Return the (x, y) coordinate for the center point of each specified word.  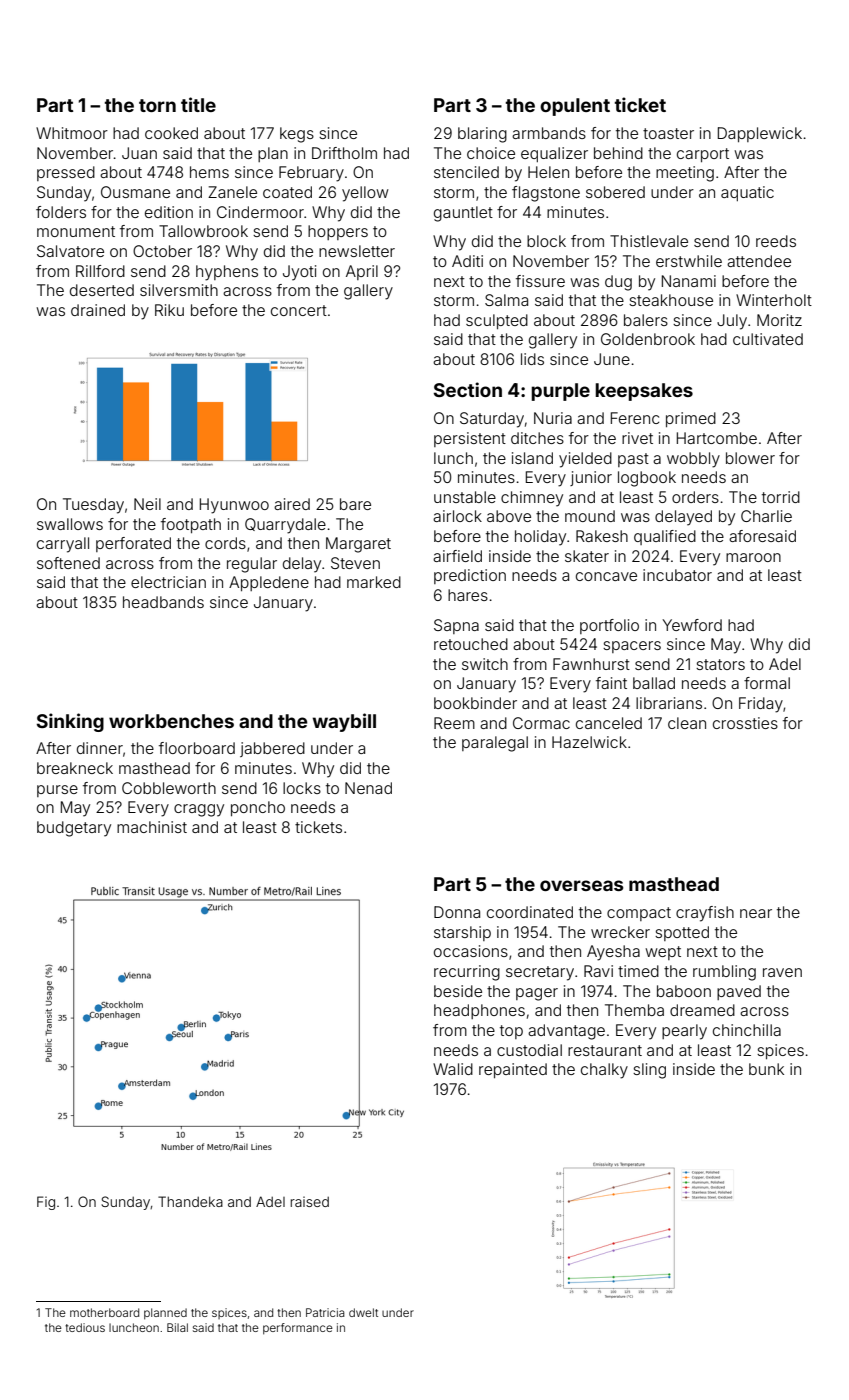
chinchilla (747, 1030)
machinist (152, 827)
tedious (85, 1327)
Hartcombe (717, 438)
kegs (297, 135)
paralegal (495, 744)
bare (355, 504)
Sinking (70, 722)
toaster (668, 133)
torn (157, 105)
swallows (70, 524)
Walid (453, 1069)
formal (767, 683)
